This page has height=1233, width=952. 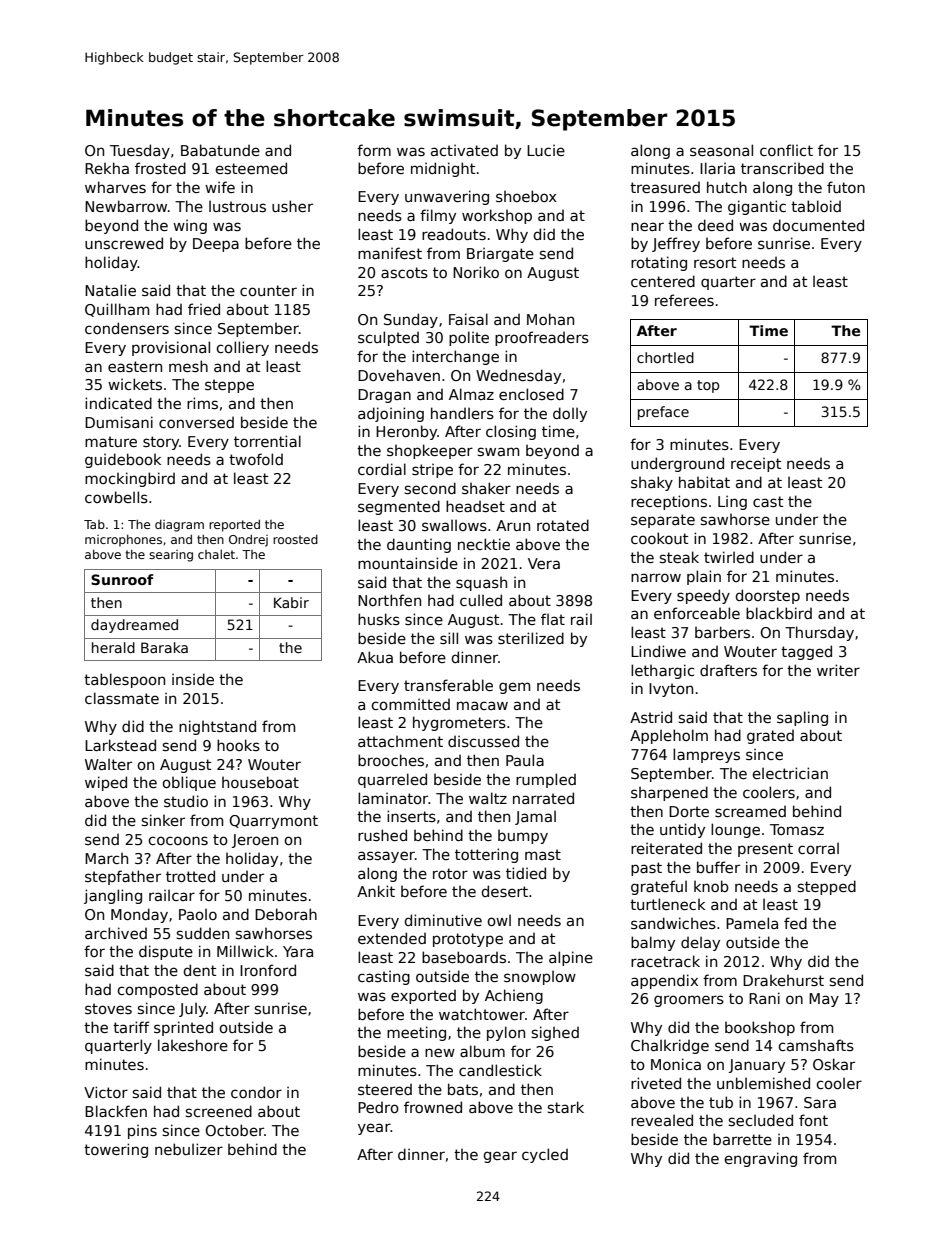 What do you see at coordinates (756, 464) in the page?
I see `receipt` at bounding box center [756, 464].
